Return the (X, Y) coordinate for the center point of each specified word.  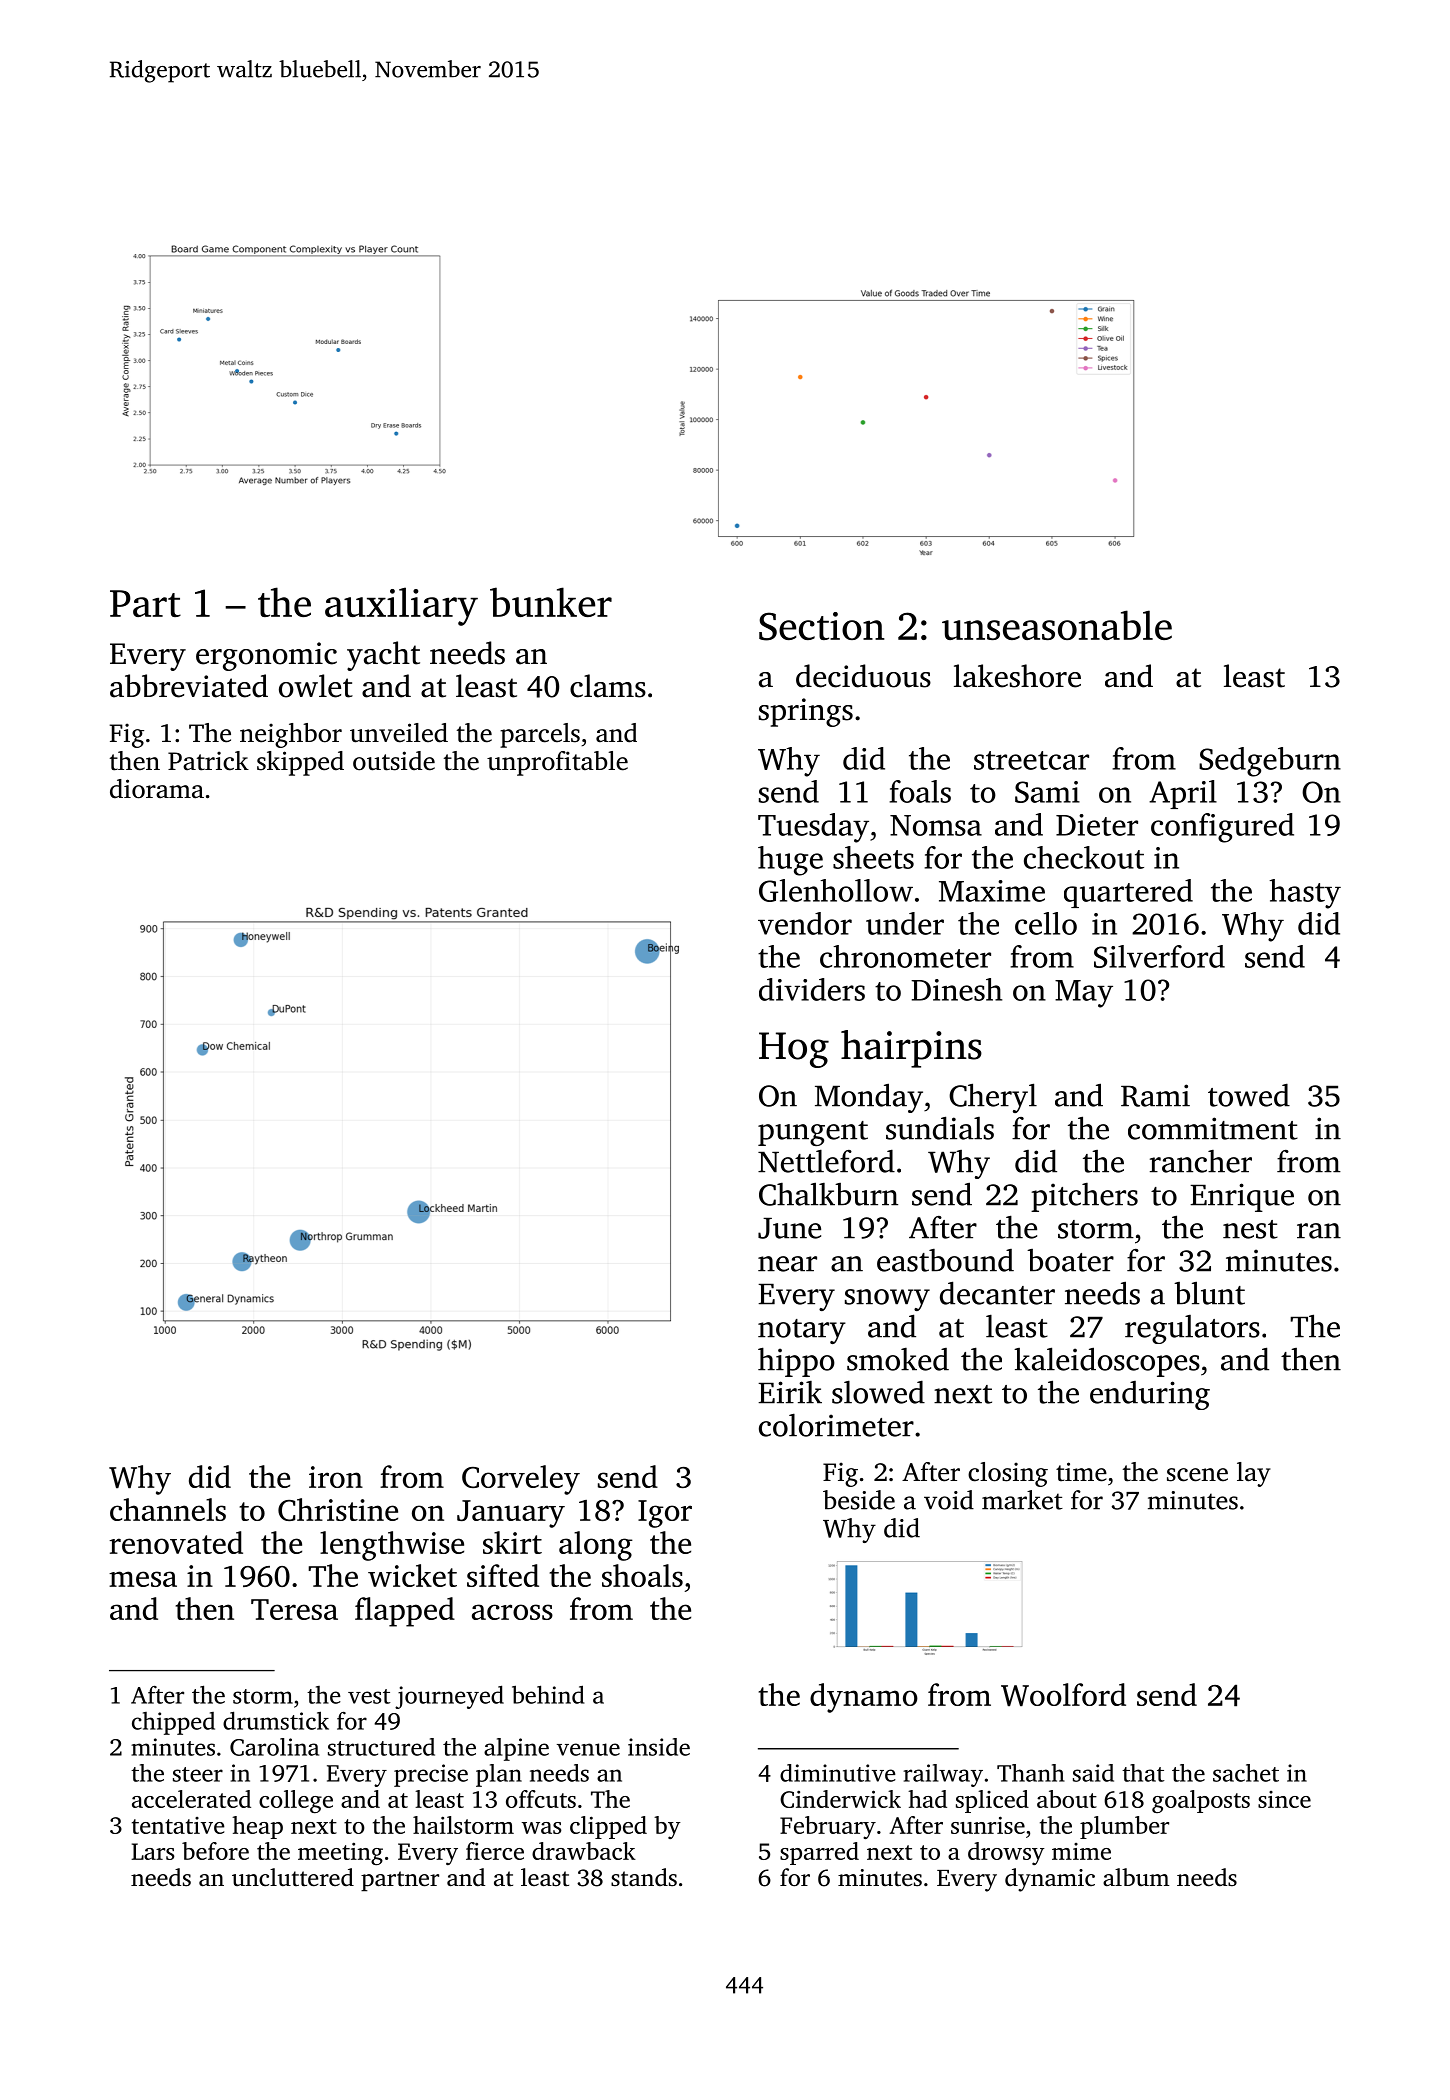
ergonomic (266, 656)
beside (859, 1500)
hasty (1305, 894)
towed (1249, 1095)
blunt (1209, 1293)
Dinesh (956, 989)
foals (920, 791)
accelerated (191, 1799)
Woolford (1063, 1695)
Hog (794, 1050)
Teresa (294, 1609)
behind (548, 1694)
